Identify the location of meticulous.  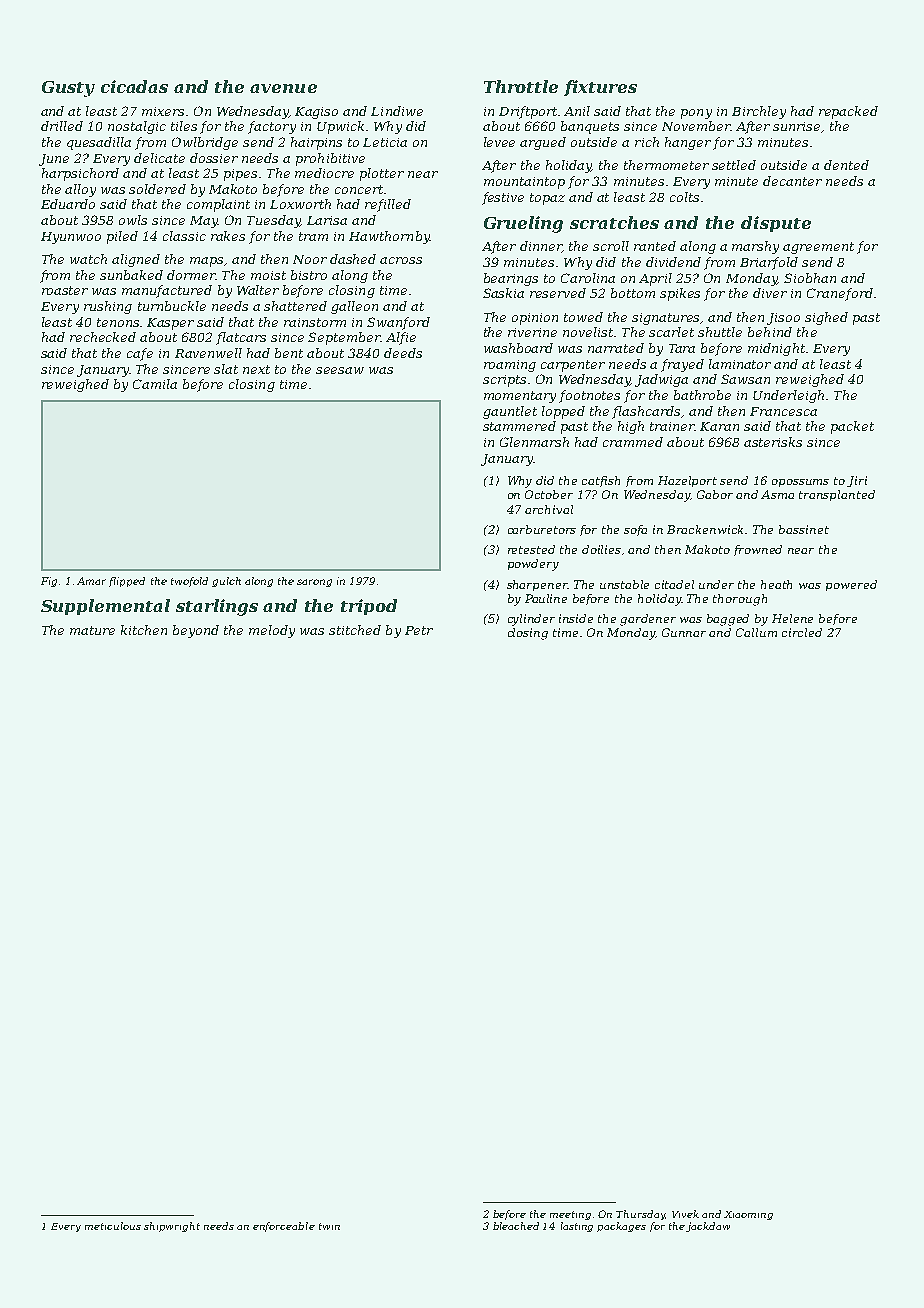
(113, 1226).
